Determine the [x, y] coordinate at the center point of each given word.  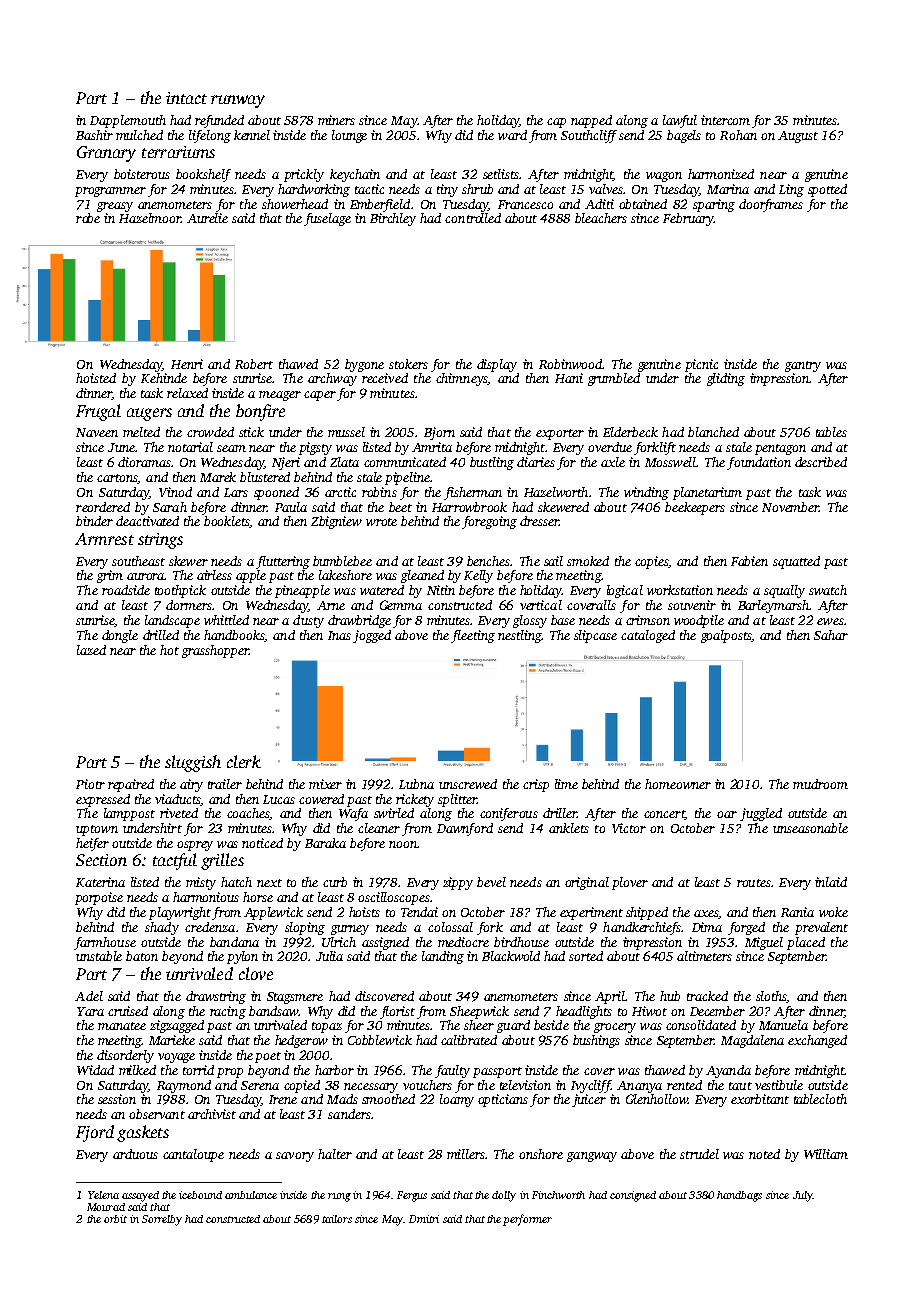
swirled [394, 813]
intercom [725, 120]
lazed [91, 650]
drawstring [216, 997]
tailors [337, 1219]
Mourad [106, 1207]
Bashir [94, 135]
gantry [803, 366]
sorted [586, 956]
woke [833, 912]
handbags [739, 1196]
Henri [187, 364]
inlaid [831, 882]
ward [512, 135]
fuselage [327, 219]
